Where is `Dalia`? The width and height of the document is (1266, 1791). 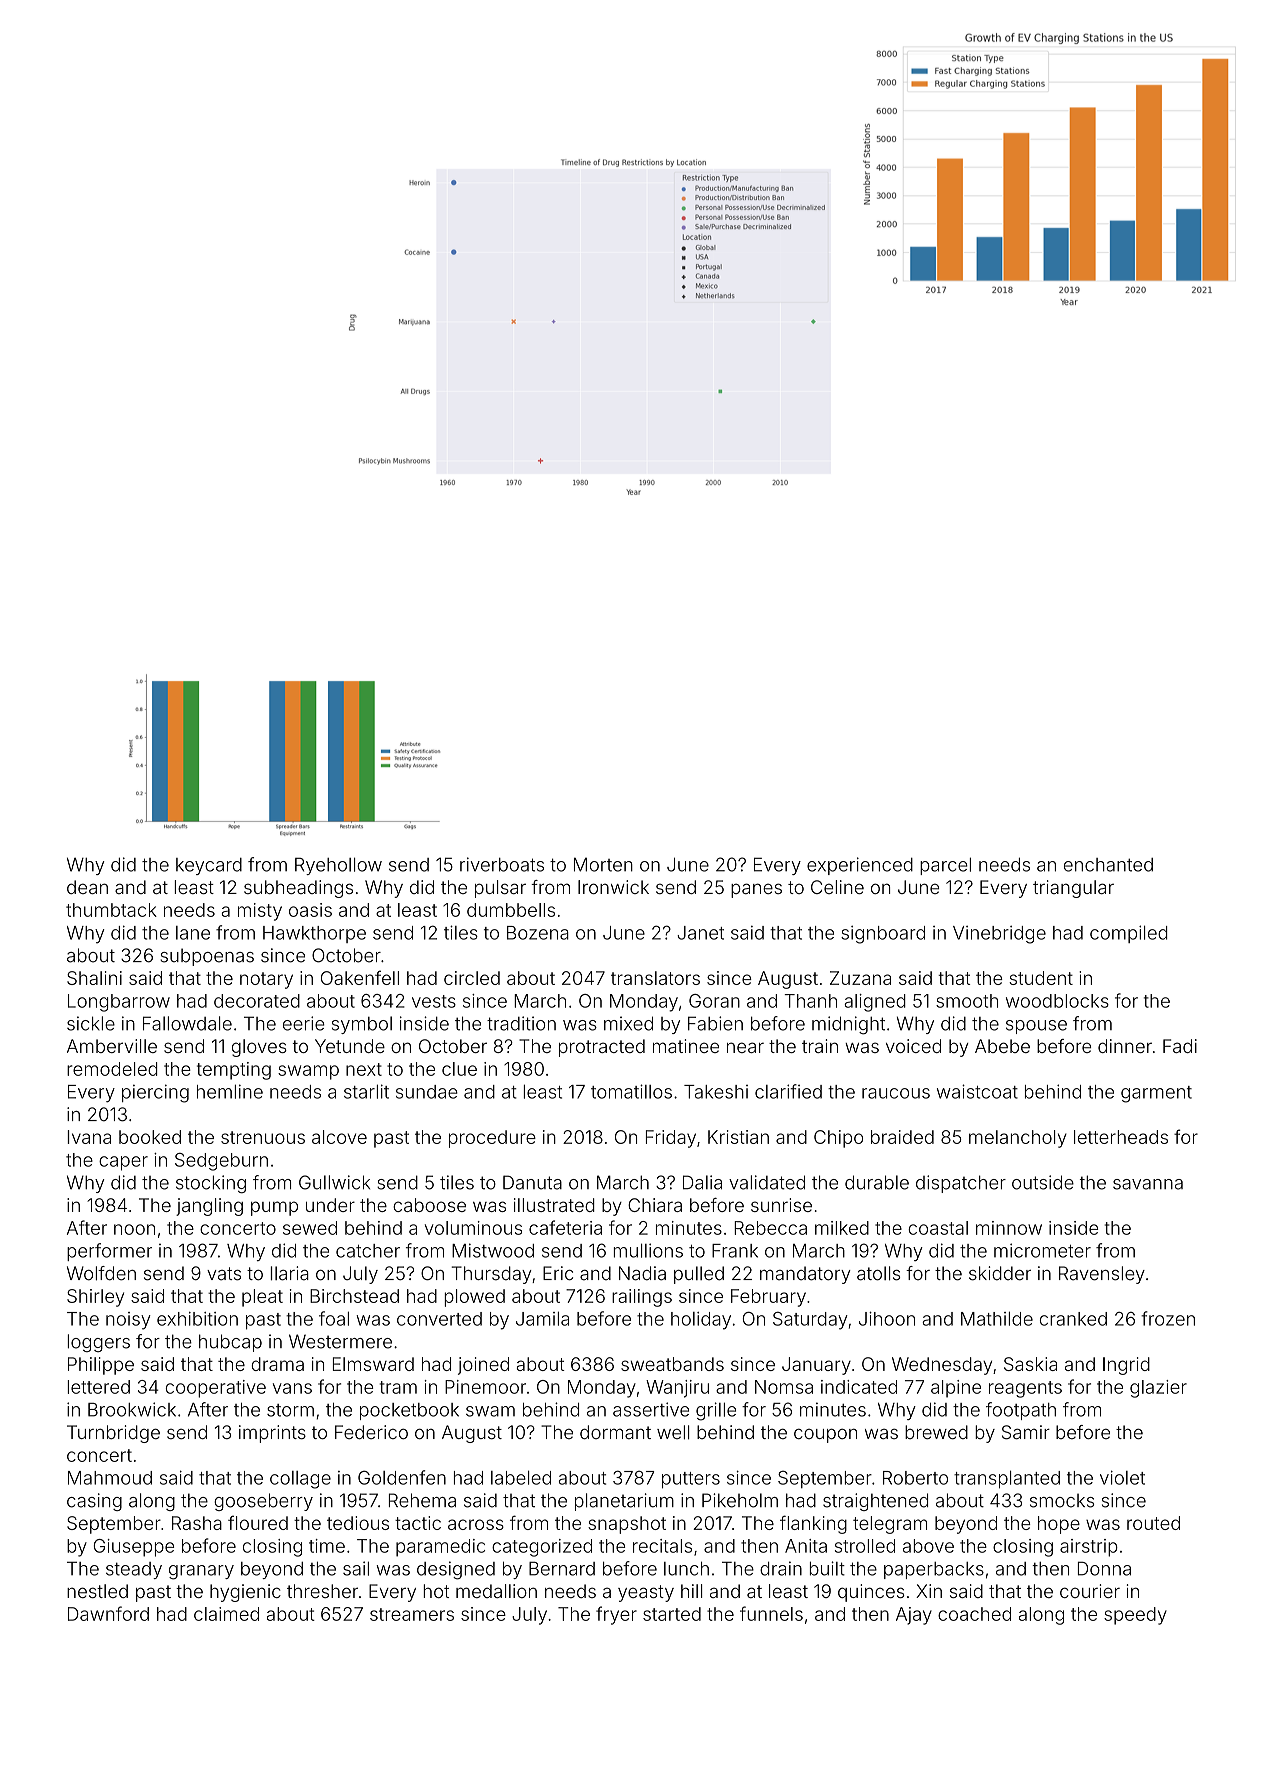 Dalia is located at coordinates (702, 1182).
